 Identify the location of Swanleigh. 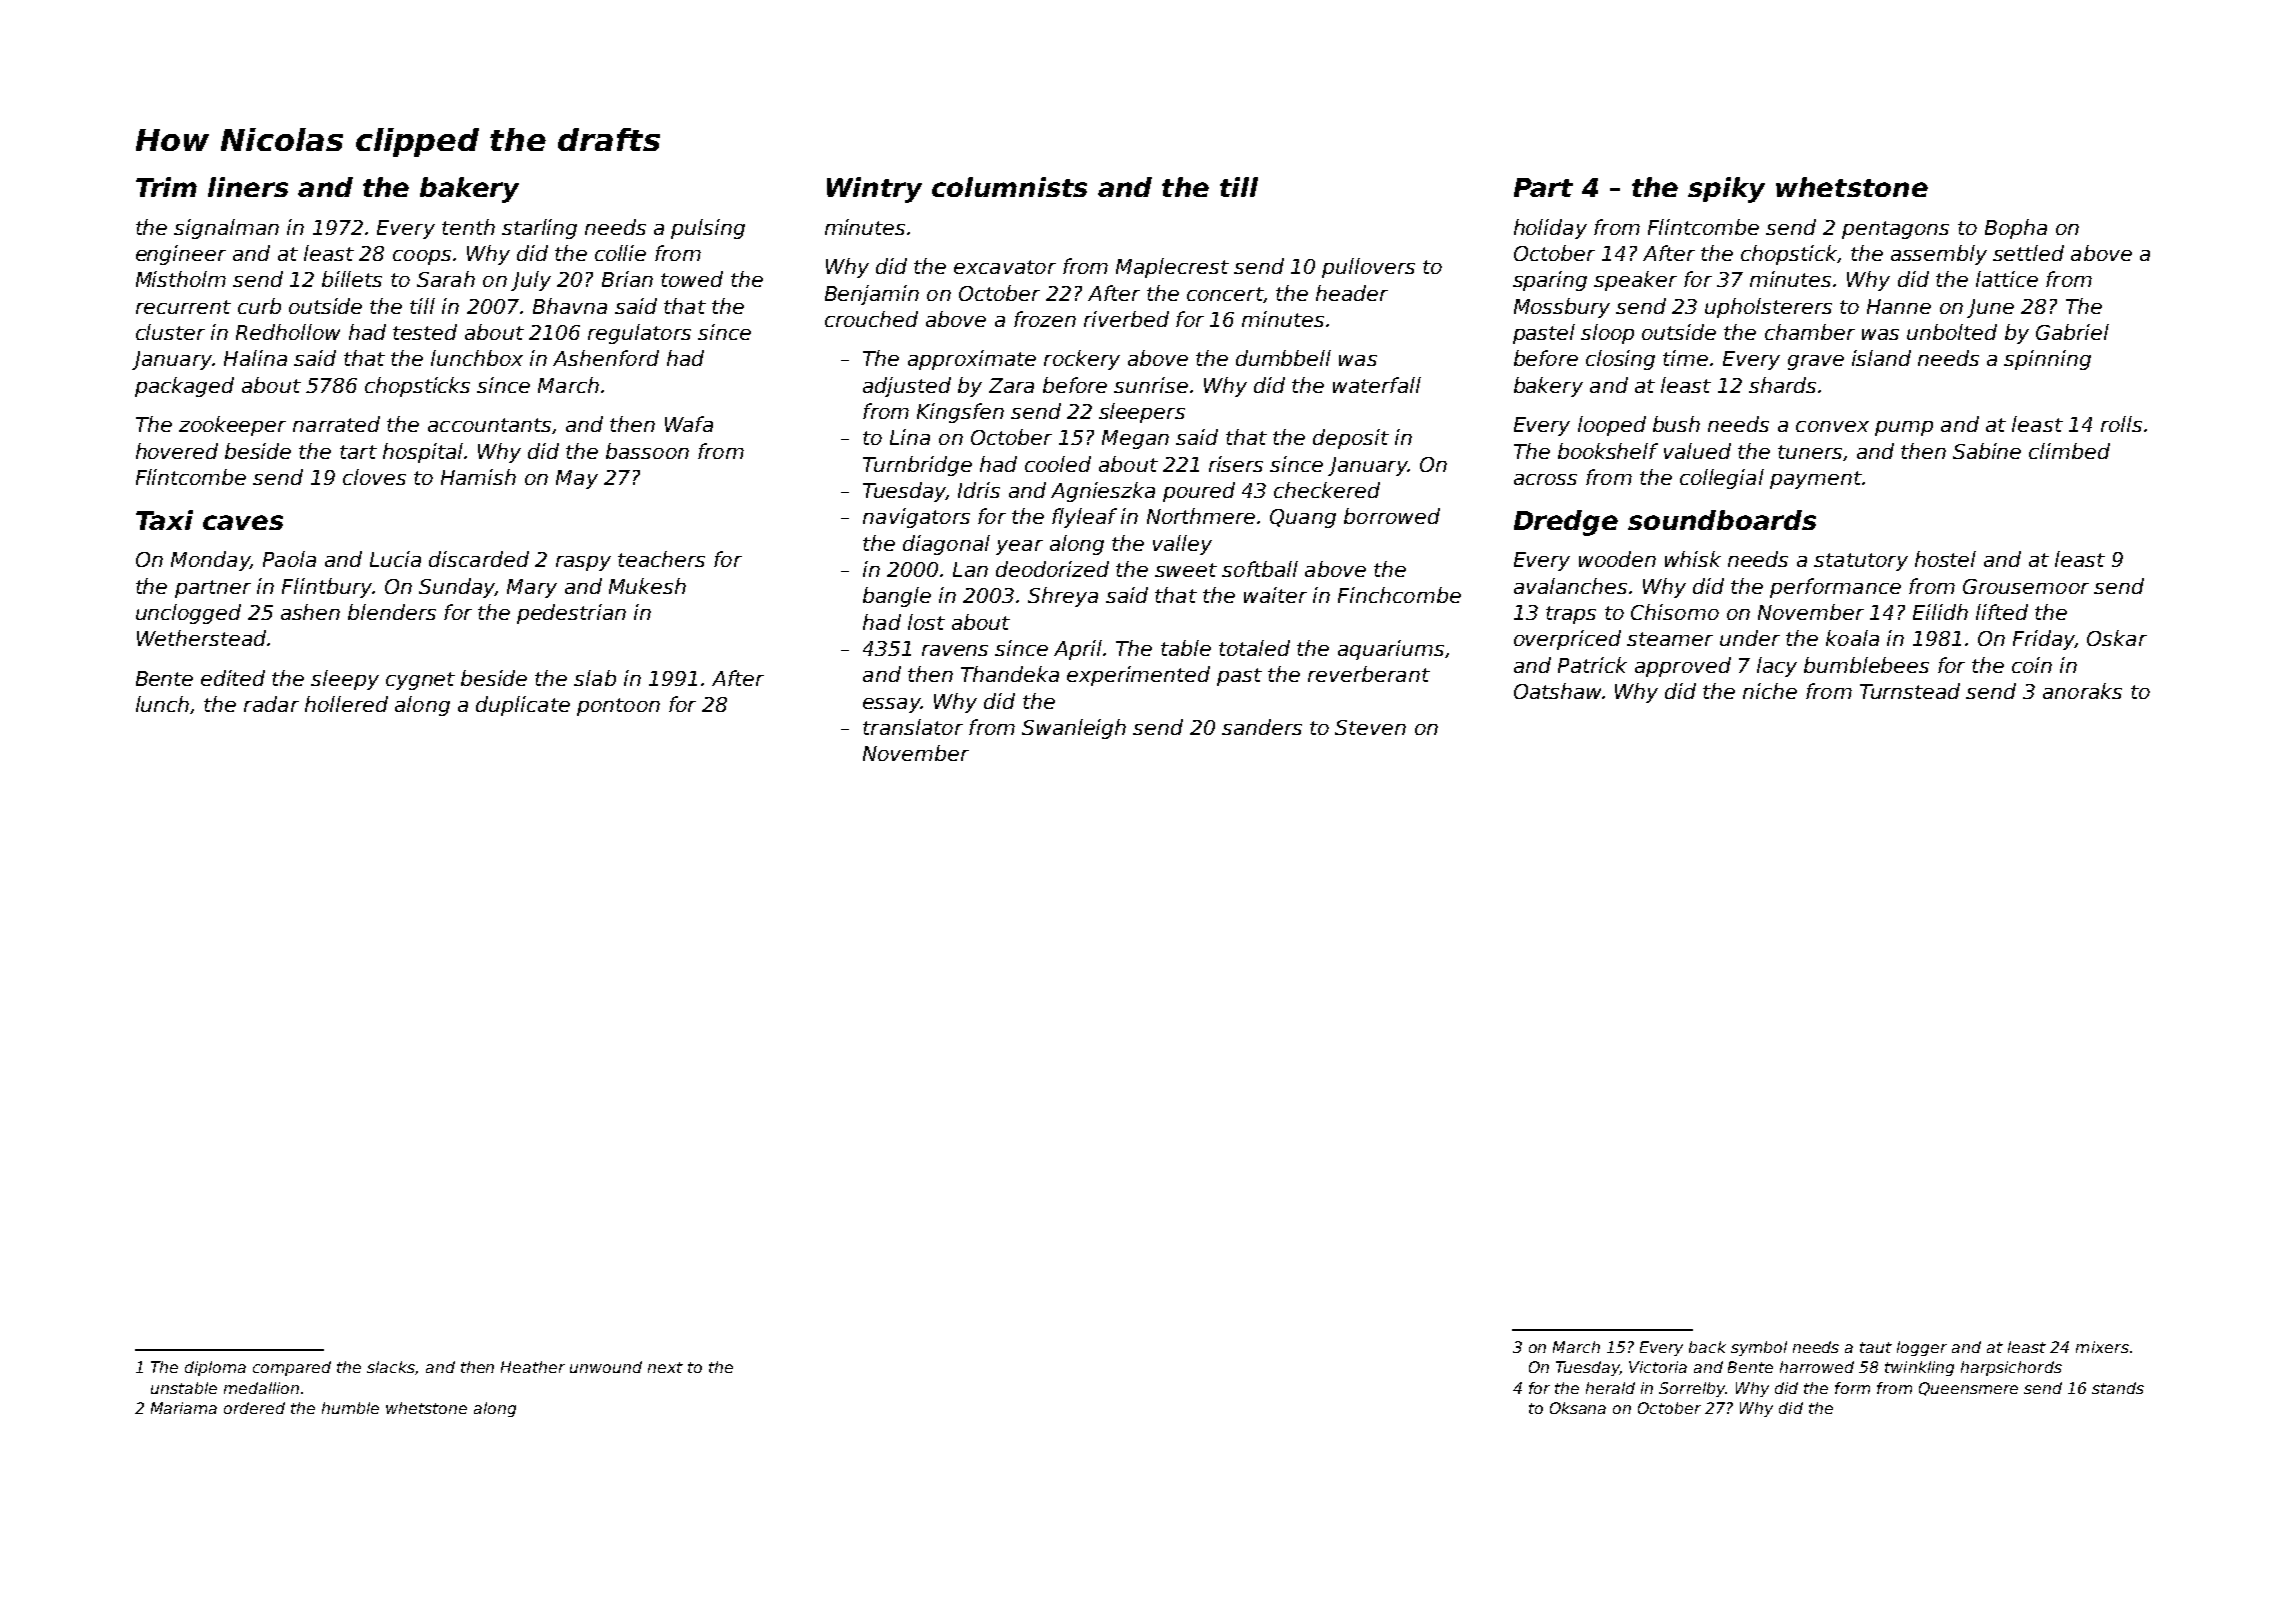
(1074, 729).
